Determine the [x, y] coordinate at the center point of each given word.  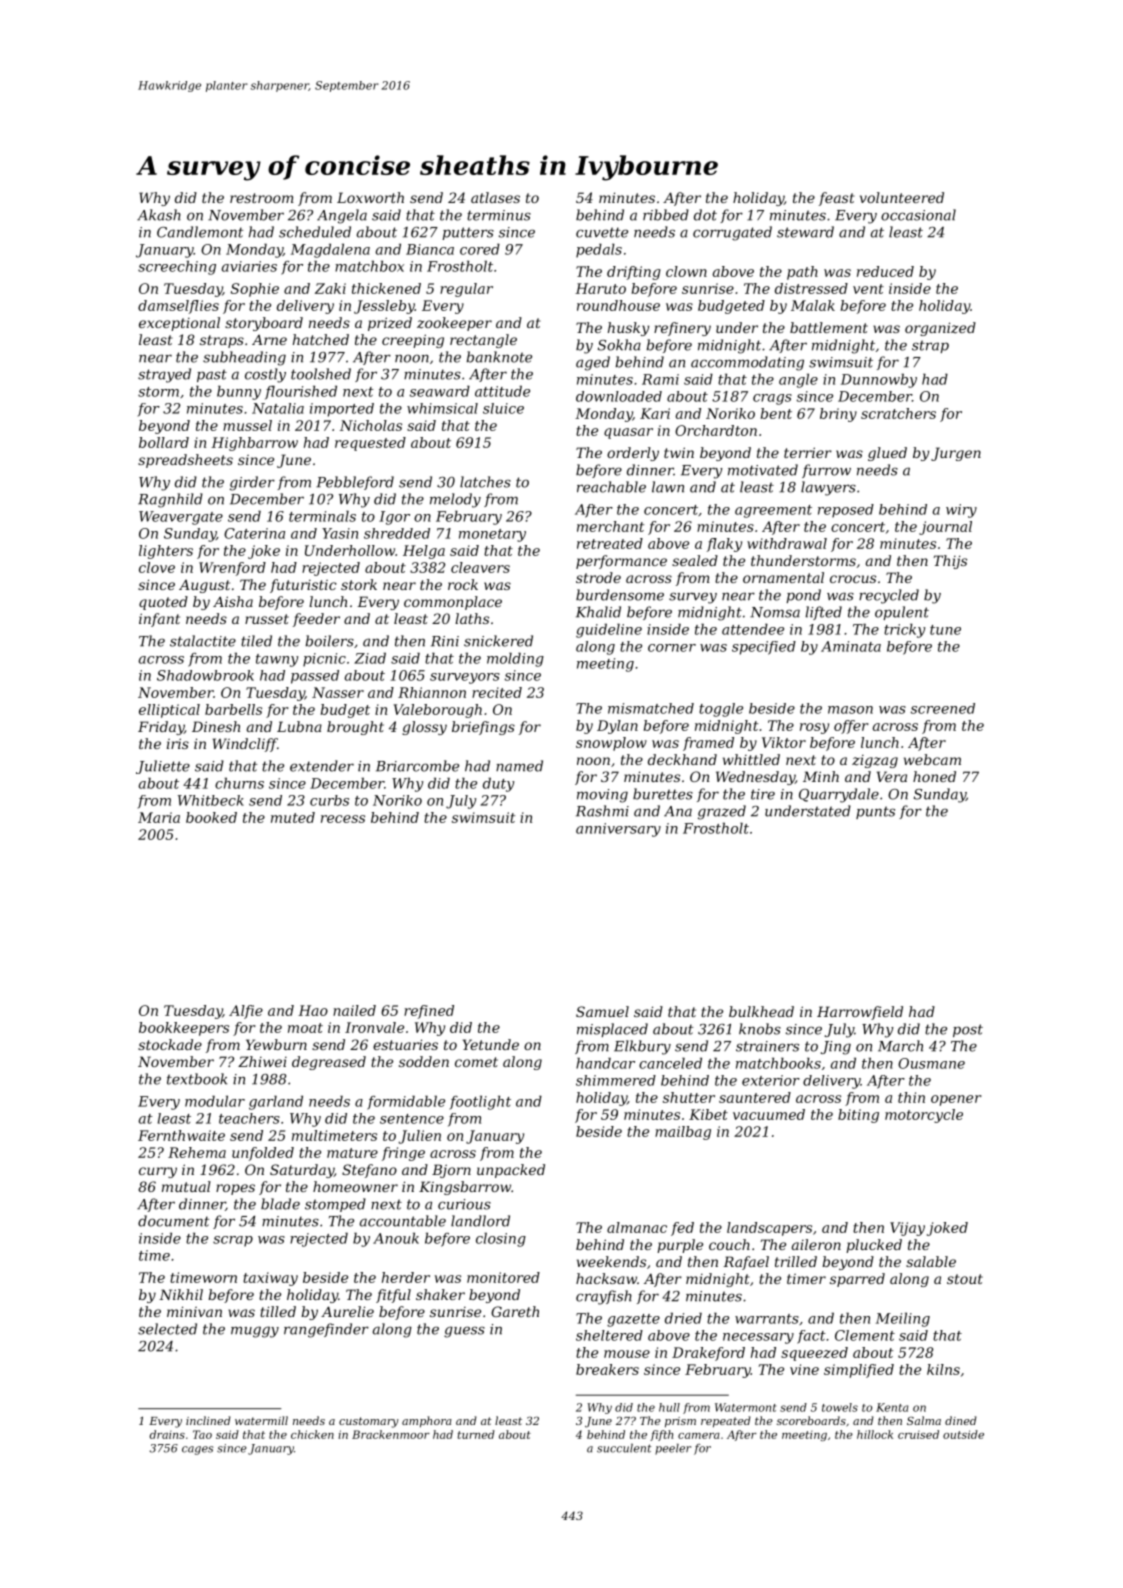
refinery [682, 329]
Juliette [163, 767]
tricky [904, 630]
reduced [885, 271]
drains [167, 1434]
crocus [853, 579]
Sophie [255, 290]
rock [463, 584]
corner [672, 648]
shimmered [616, 1080]
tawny [277, 660]
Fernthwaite [181, 1135]
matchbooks [778, 1063]
